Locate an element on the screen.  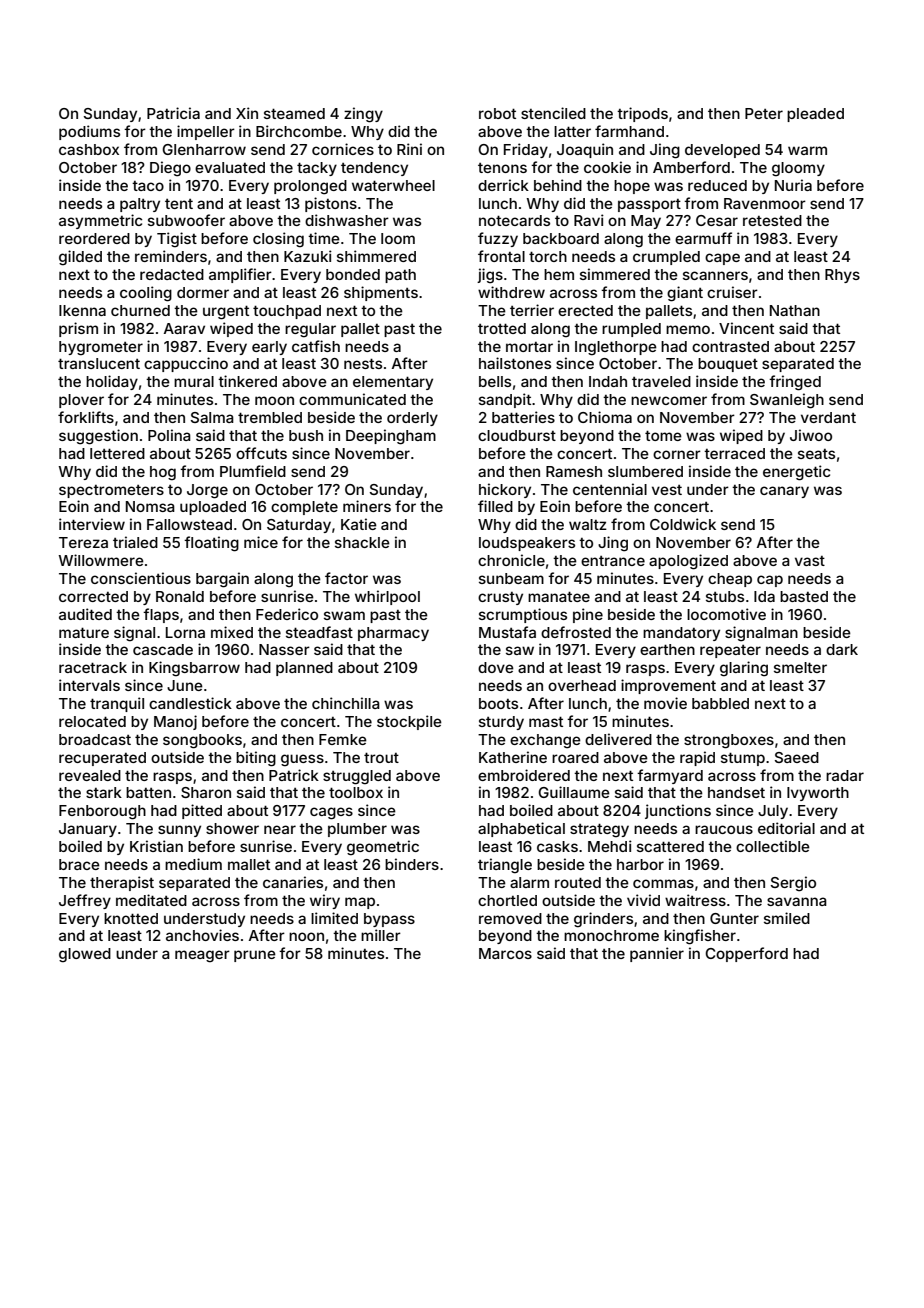
Tereza is located at coordinates (83, 542).
